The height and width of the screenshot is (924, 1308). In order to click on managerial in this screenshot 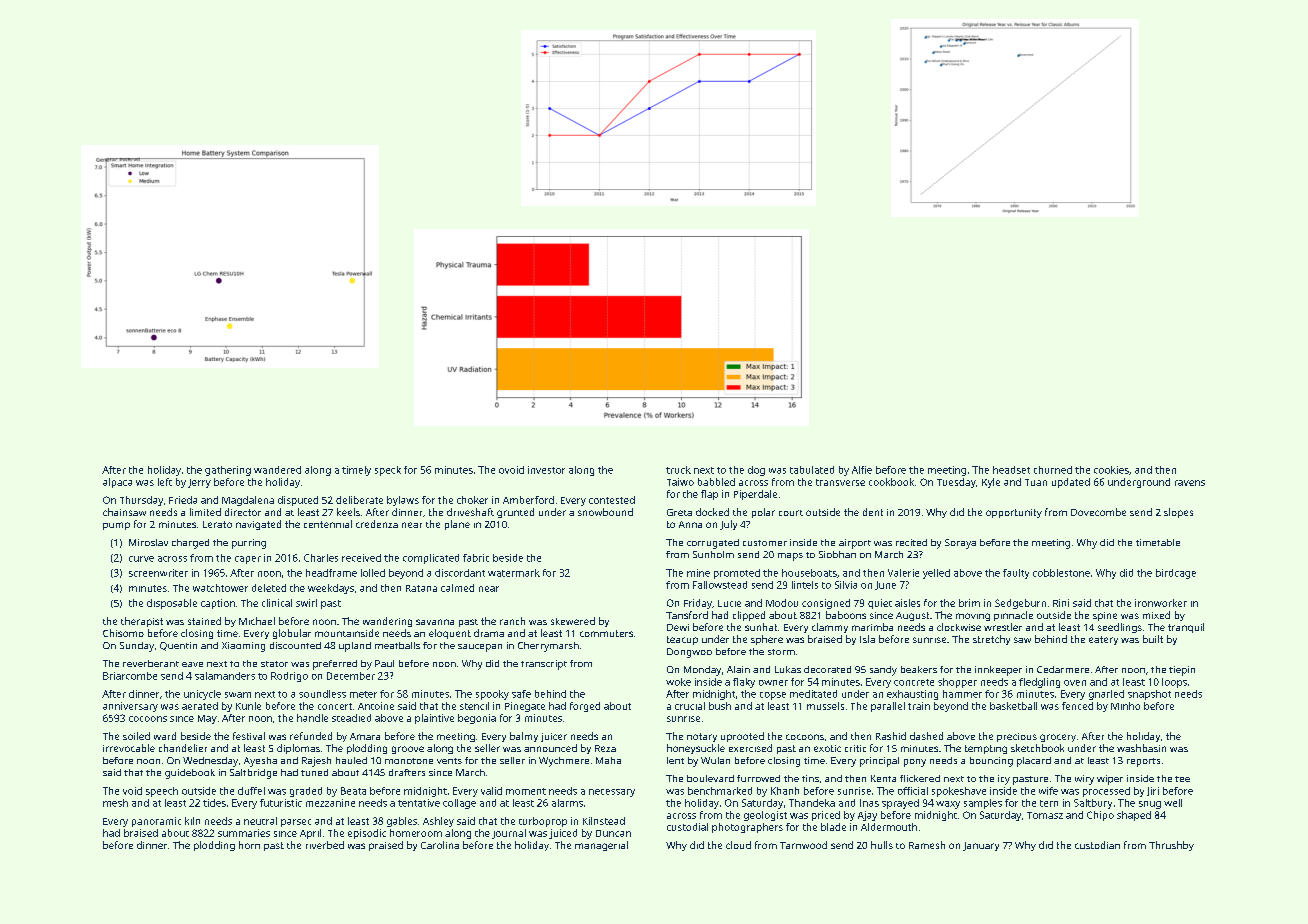, I will do `click(601, 846)`.
